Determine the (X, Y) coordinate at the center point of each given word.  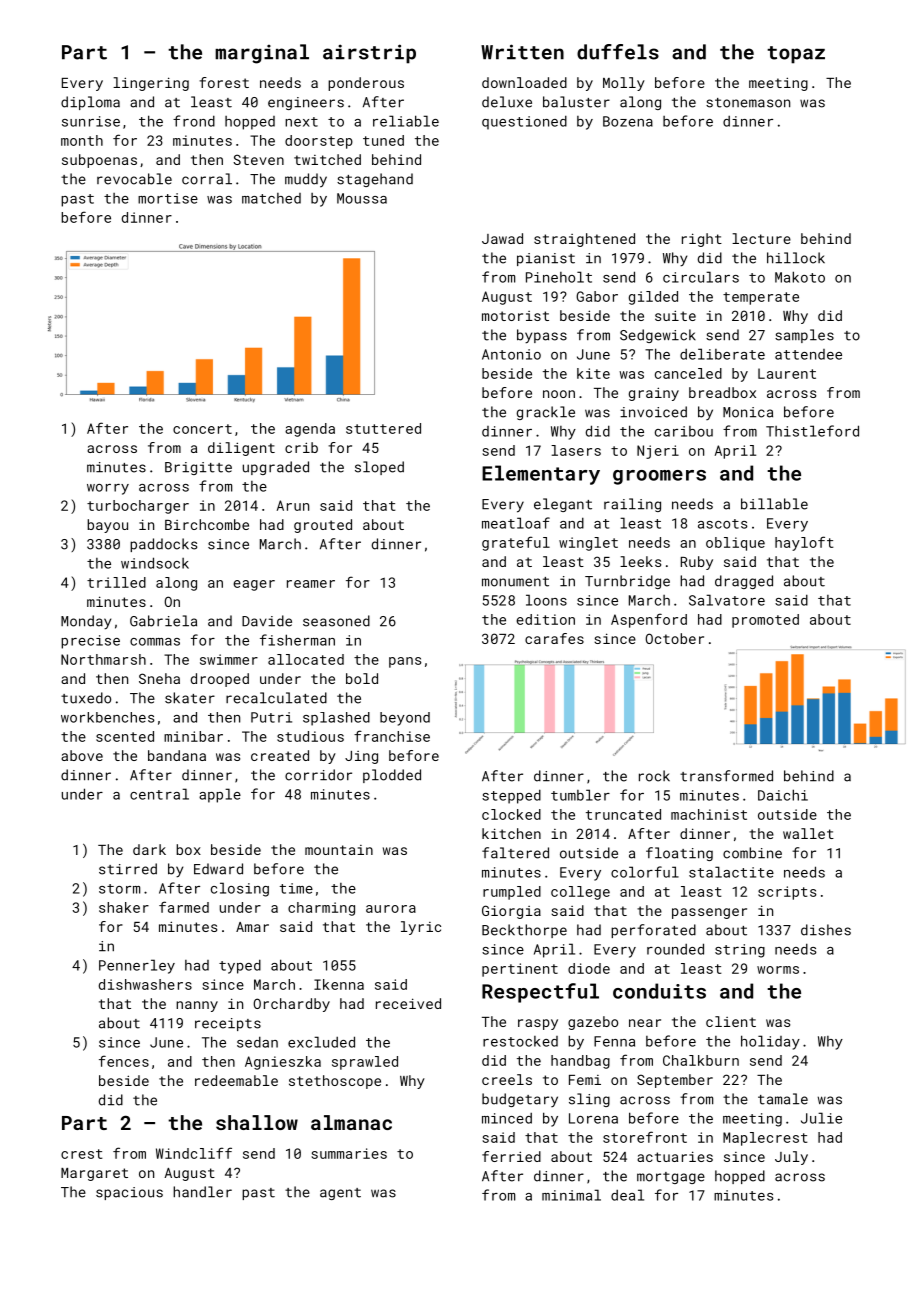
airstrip (369, 54)
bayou (107, 526)
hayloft (804, 543)
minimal (571, 1195)
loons (546, 600)
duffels (618, 52)
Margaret (94, 1174)
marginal (262, 54)
